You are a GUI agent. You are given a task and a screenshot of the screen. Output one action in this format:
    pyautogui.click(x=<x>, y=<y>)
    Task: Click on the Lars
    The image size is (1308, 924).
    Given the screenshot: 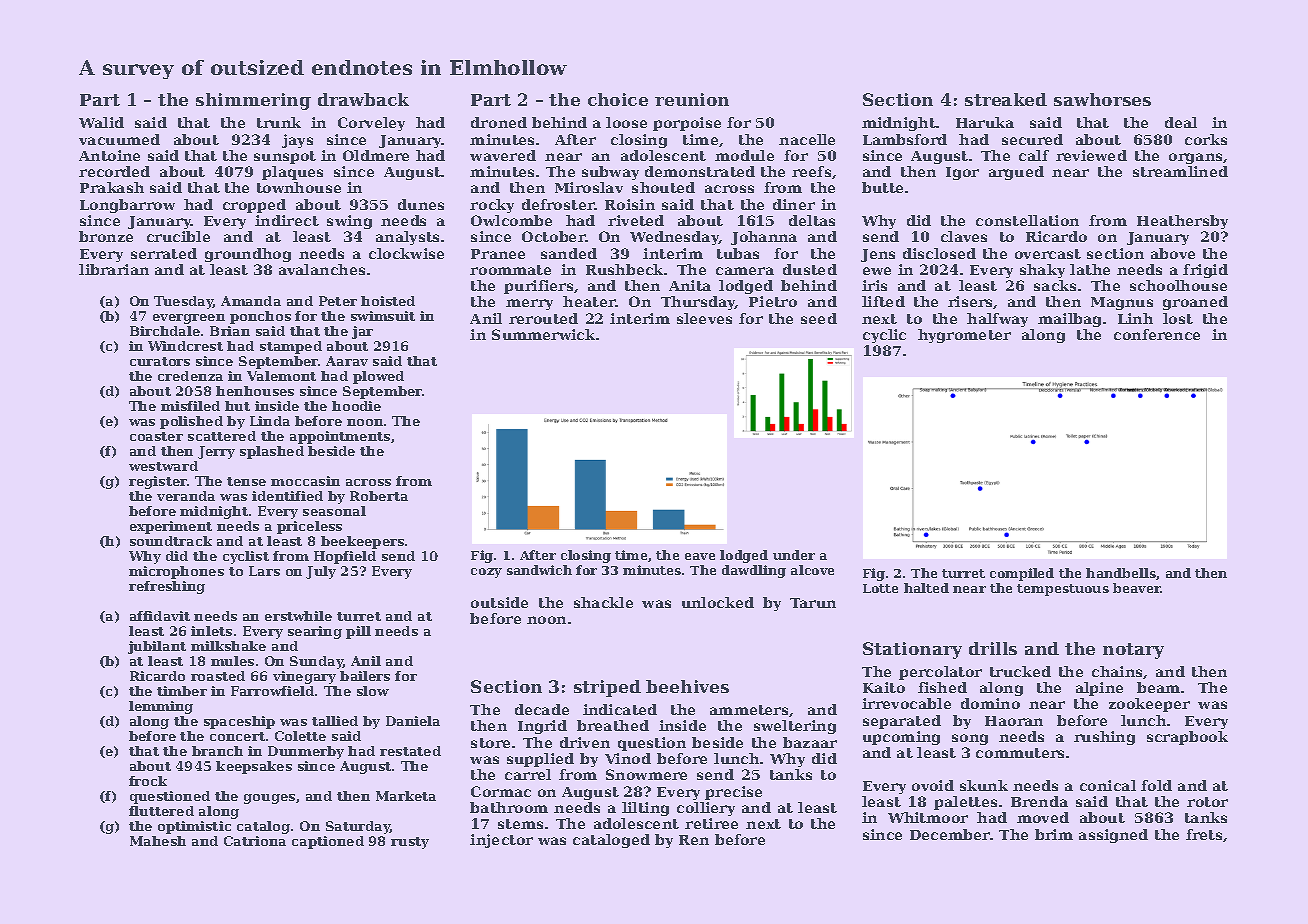 What is the action you would take?
    pyautogui.click(x=264, y=571)
